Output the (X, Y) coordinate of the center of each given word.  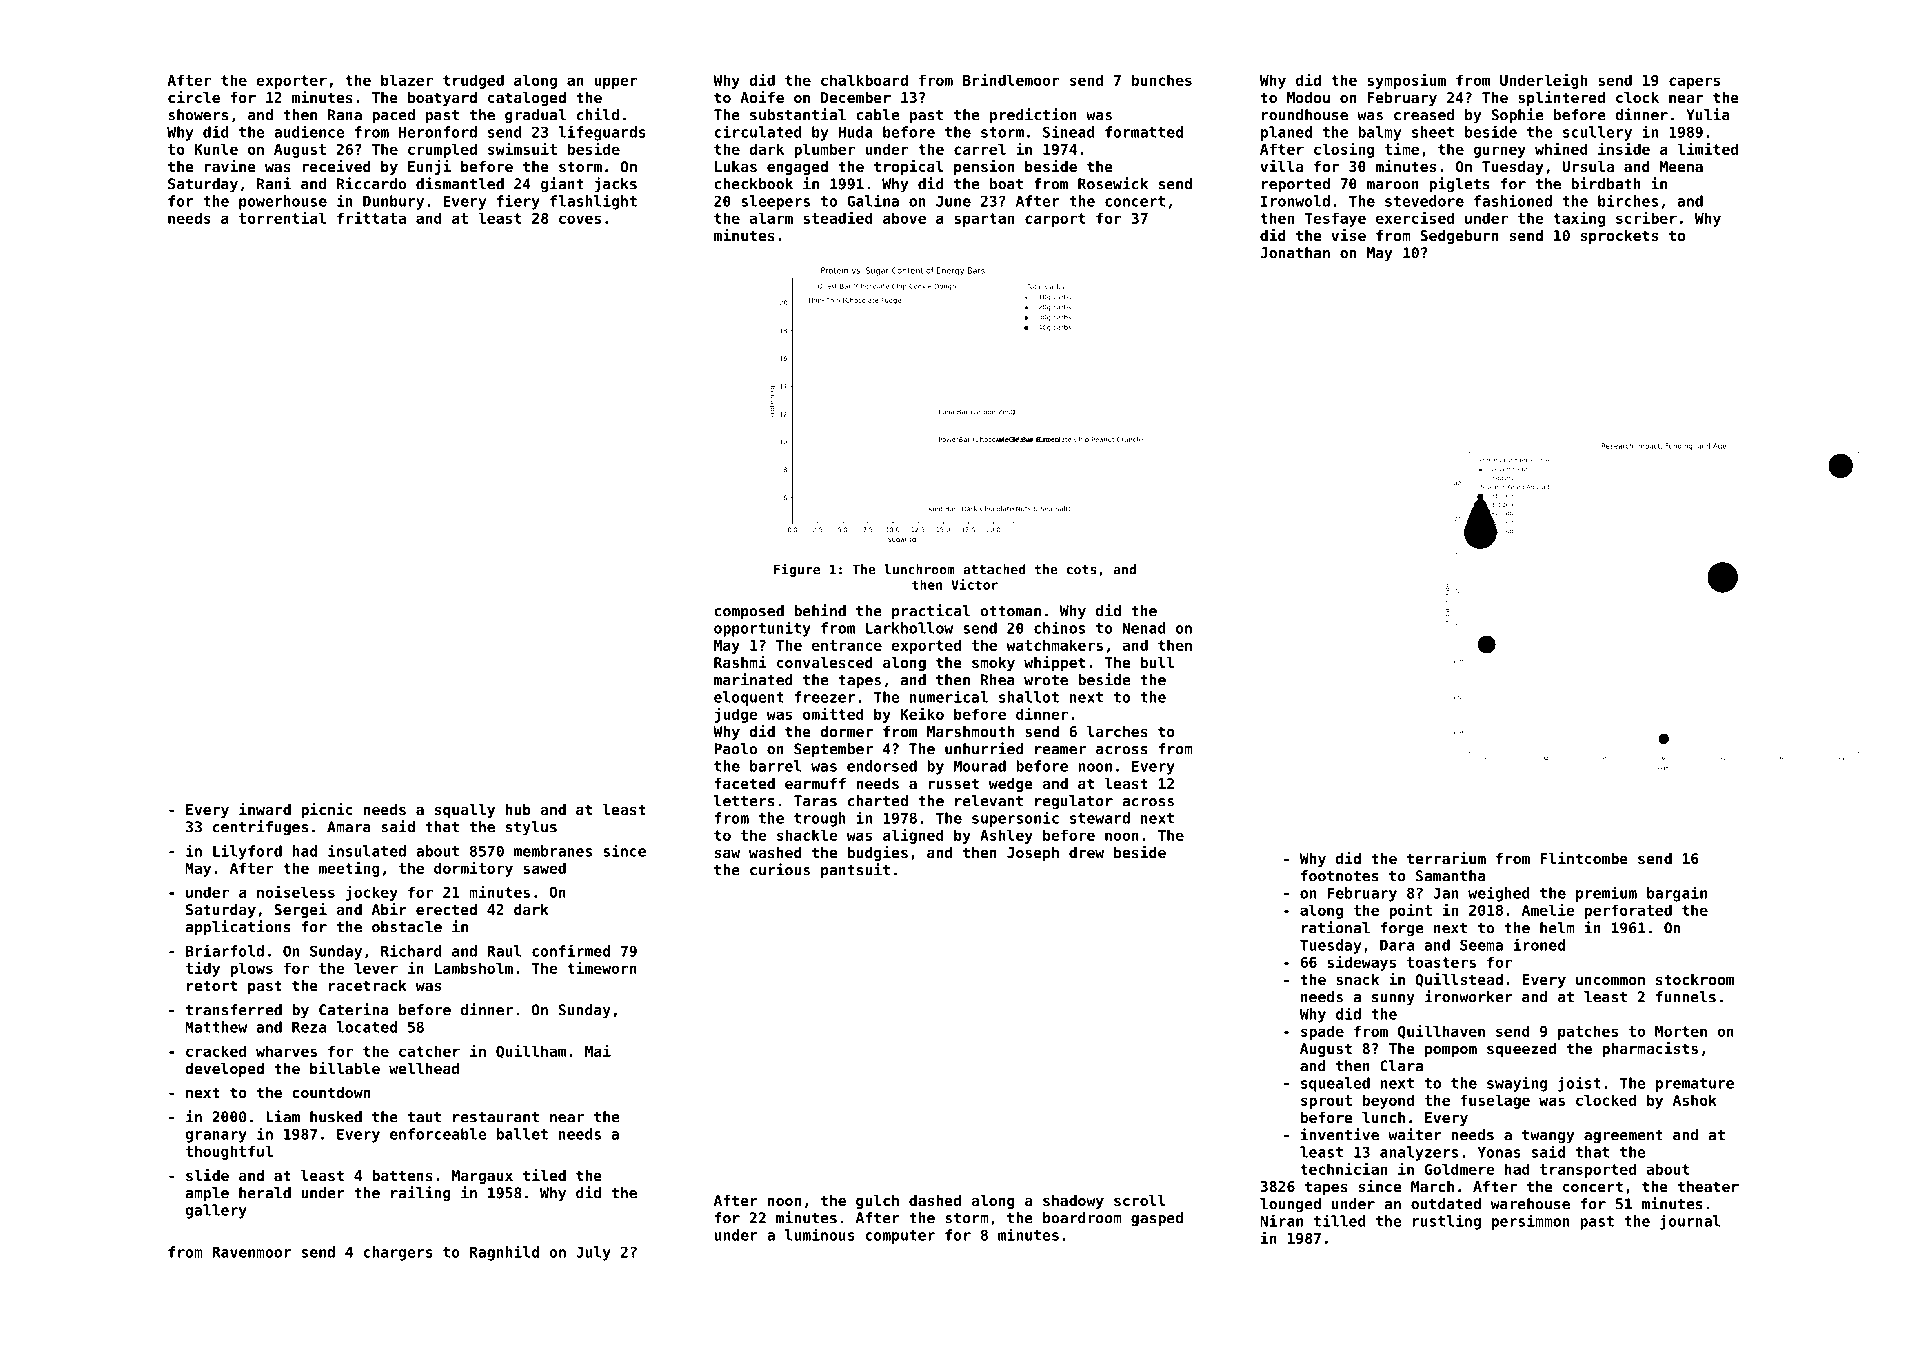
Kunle (216, 149)
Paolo (736, 749)
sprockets (1619, 237)
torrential (282, 218)
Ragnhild (504, 1253)
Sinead (1069, 131)
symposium (1406, 81)
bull (1157, 662)
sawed (544, 868)
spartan (984, 220)
